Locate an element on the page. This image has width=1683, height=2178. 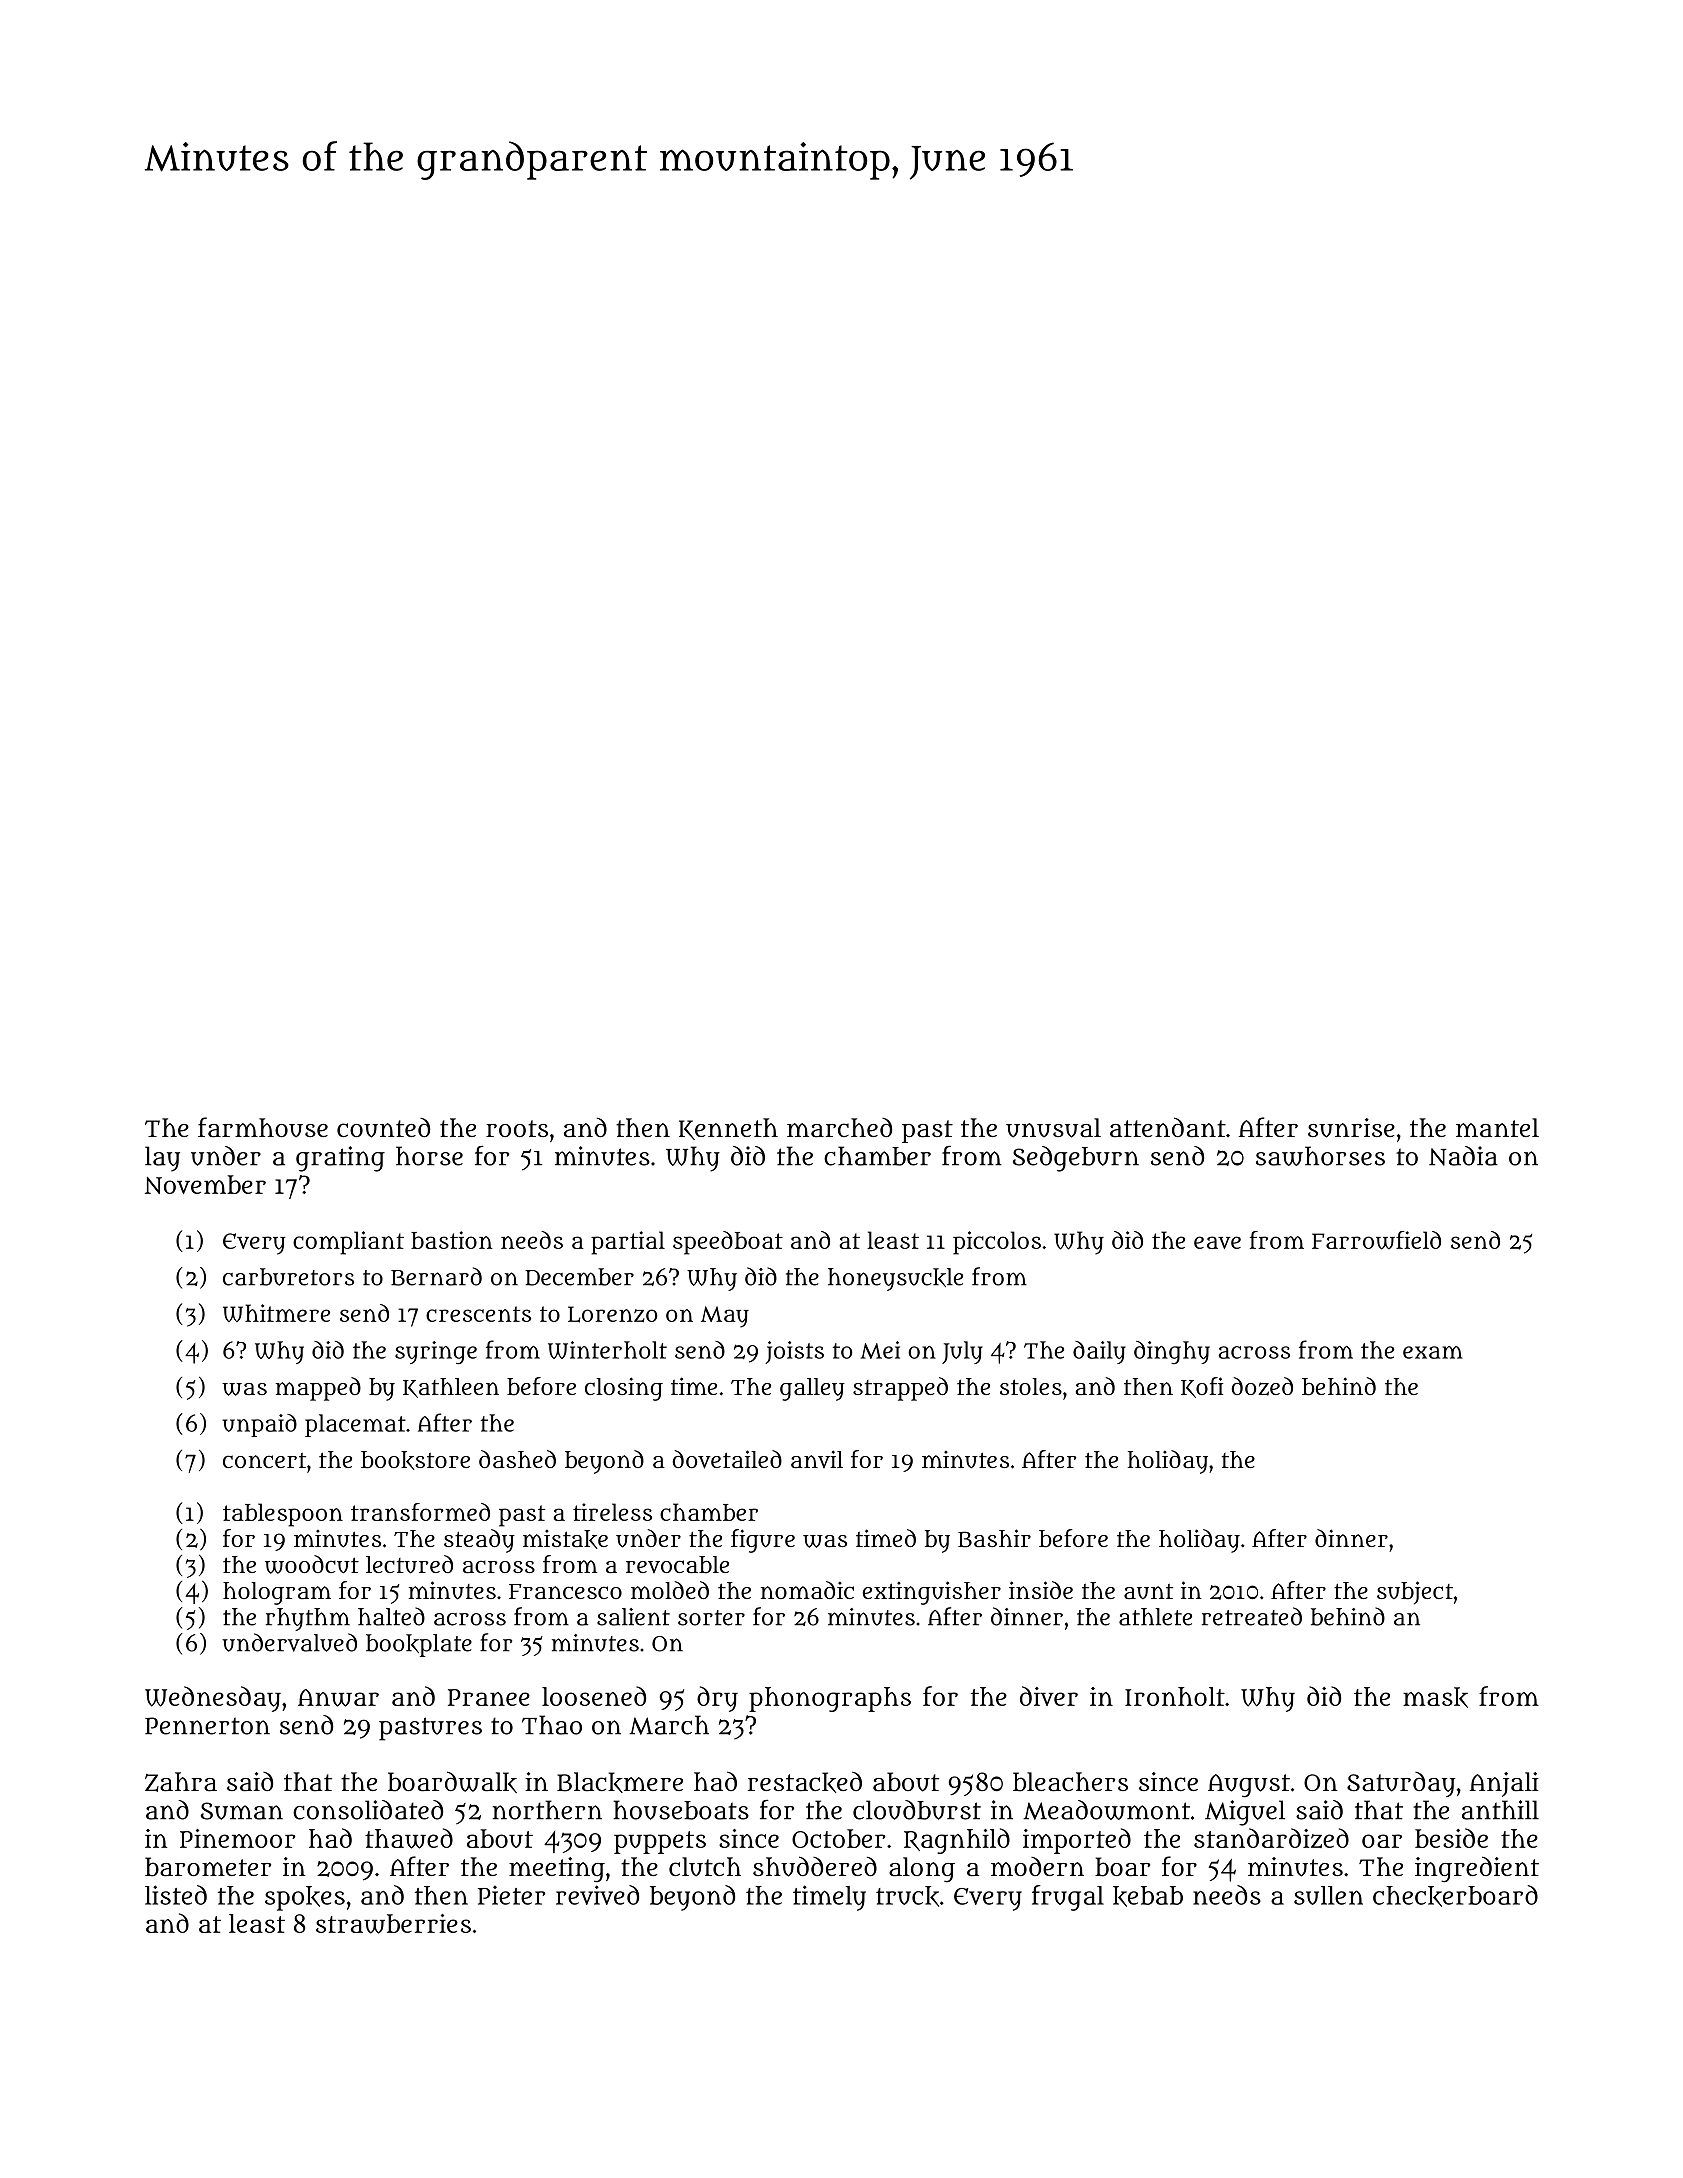
rhythm is located at coordinates (308, 1619).
